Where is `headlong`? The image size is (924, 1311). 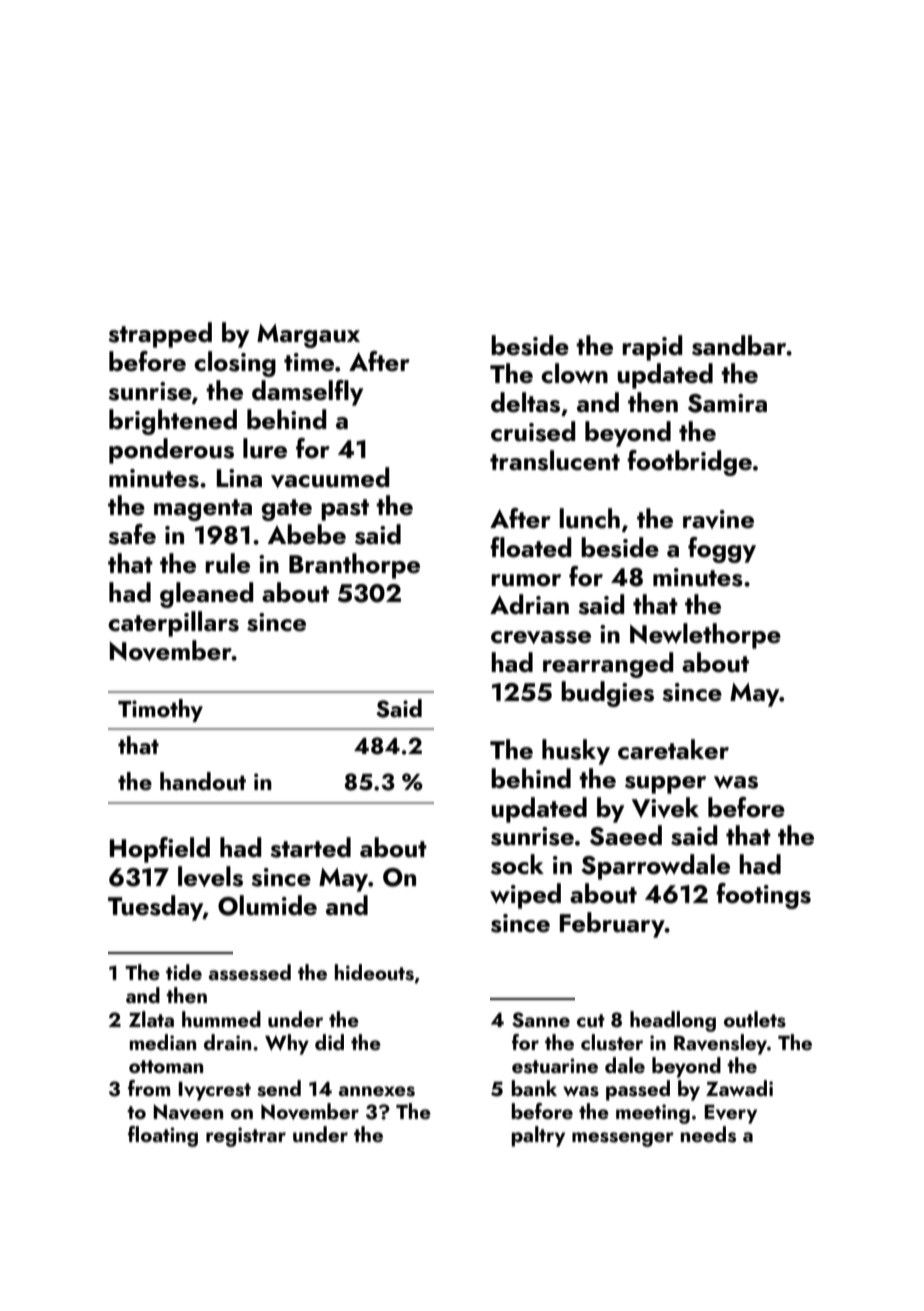
headlong is located at coordinates (673, 1021).
